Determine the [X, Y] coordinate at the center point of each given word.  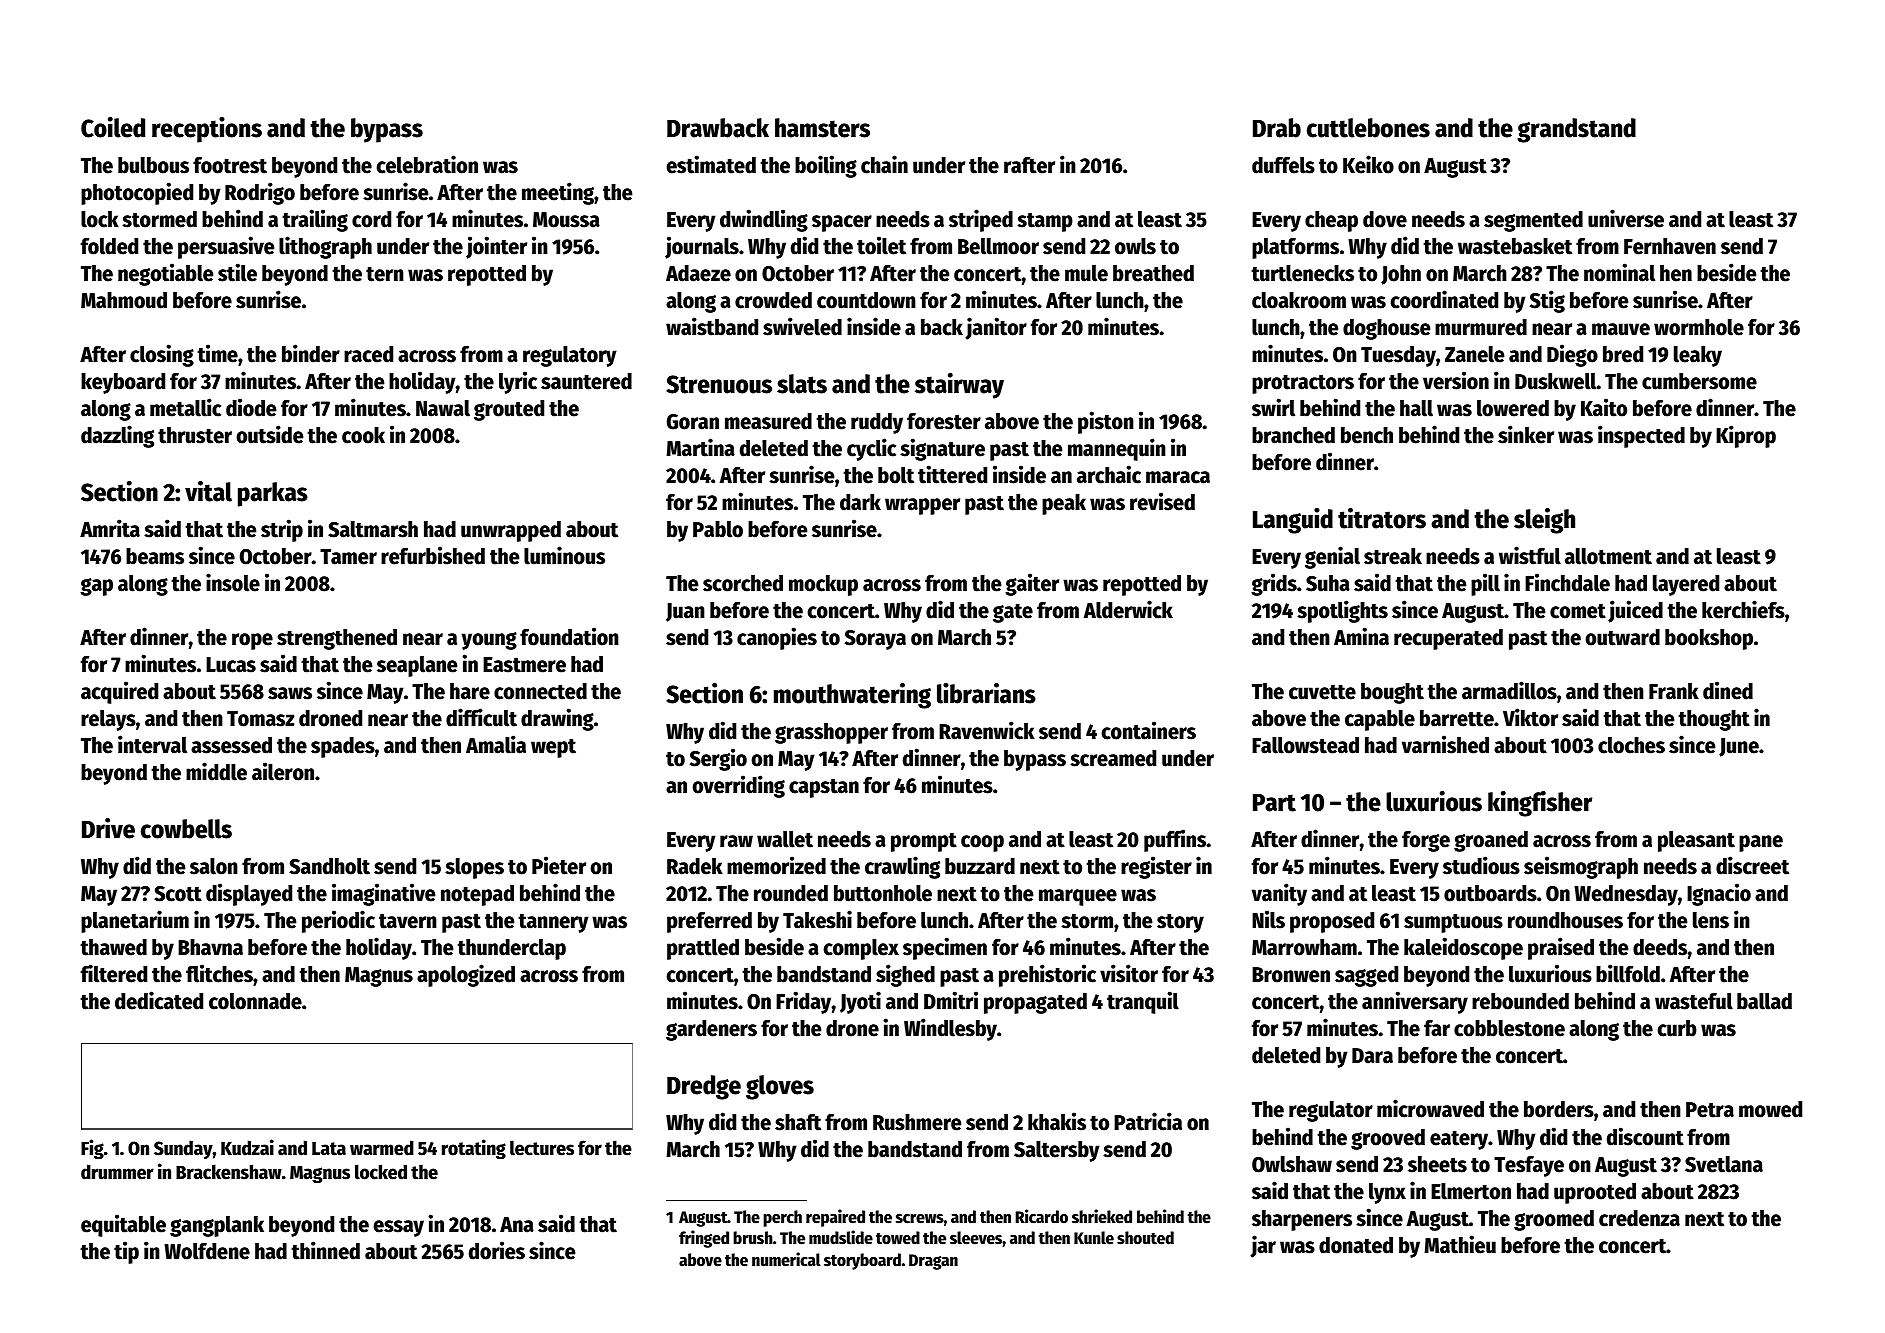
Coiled [113, 127]
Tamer [348, 557]
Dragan [933, 1262]
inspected [1641, 436]
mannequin [1117, 449]
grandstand [1576, 130]
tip [126, 1252]
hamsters [822, 128]
